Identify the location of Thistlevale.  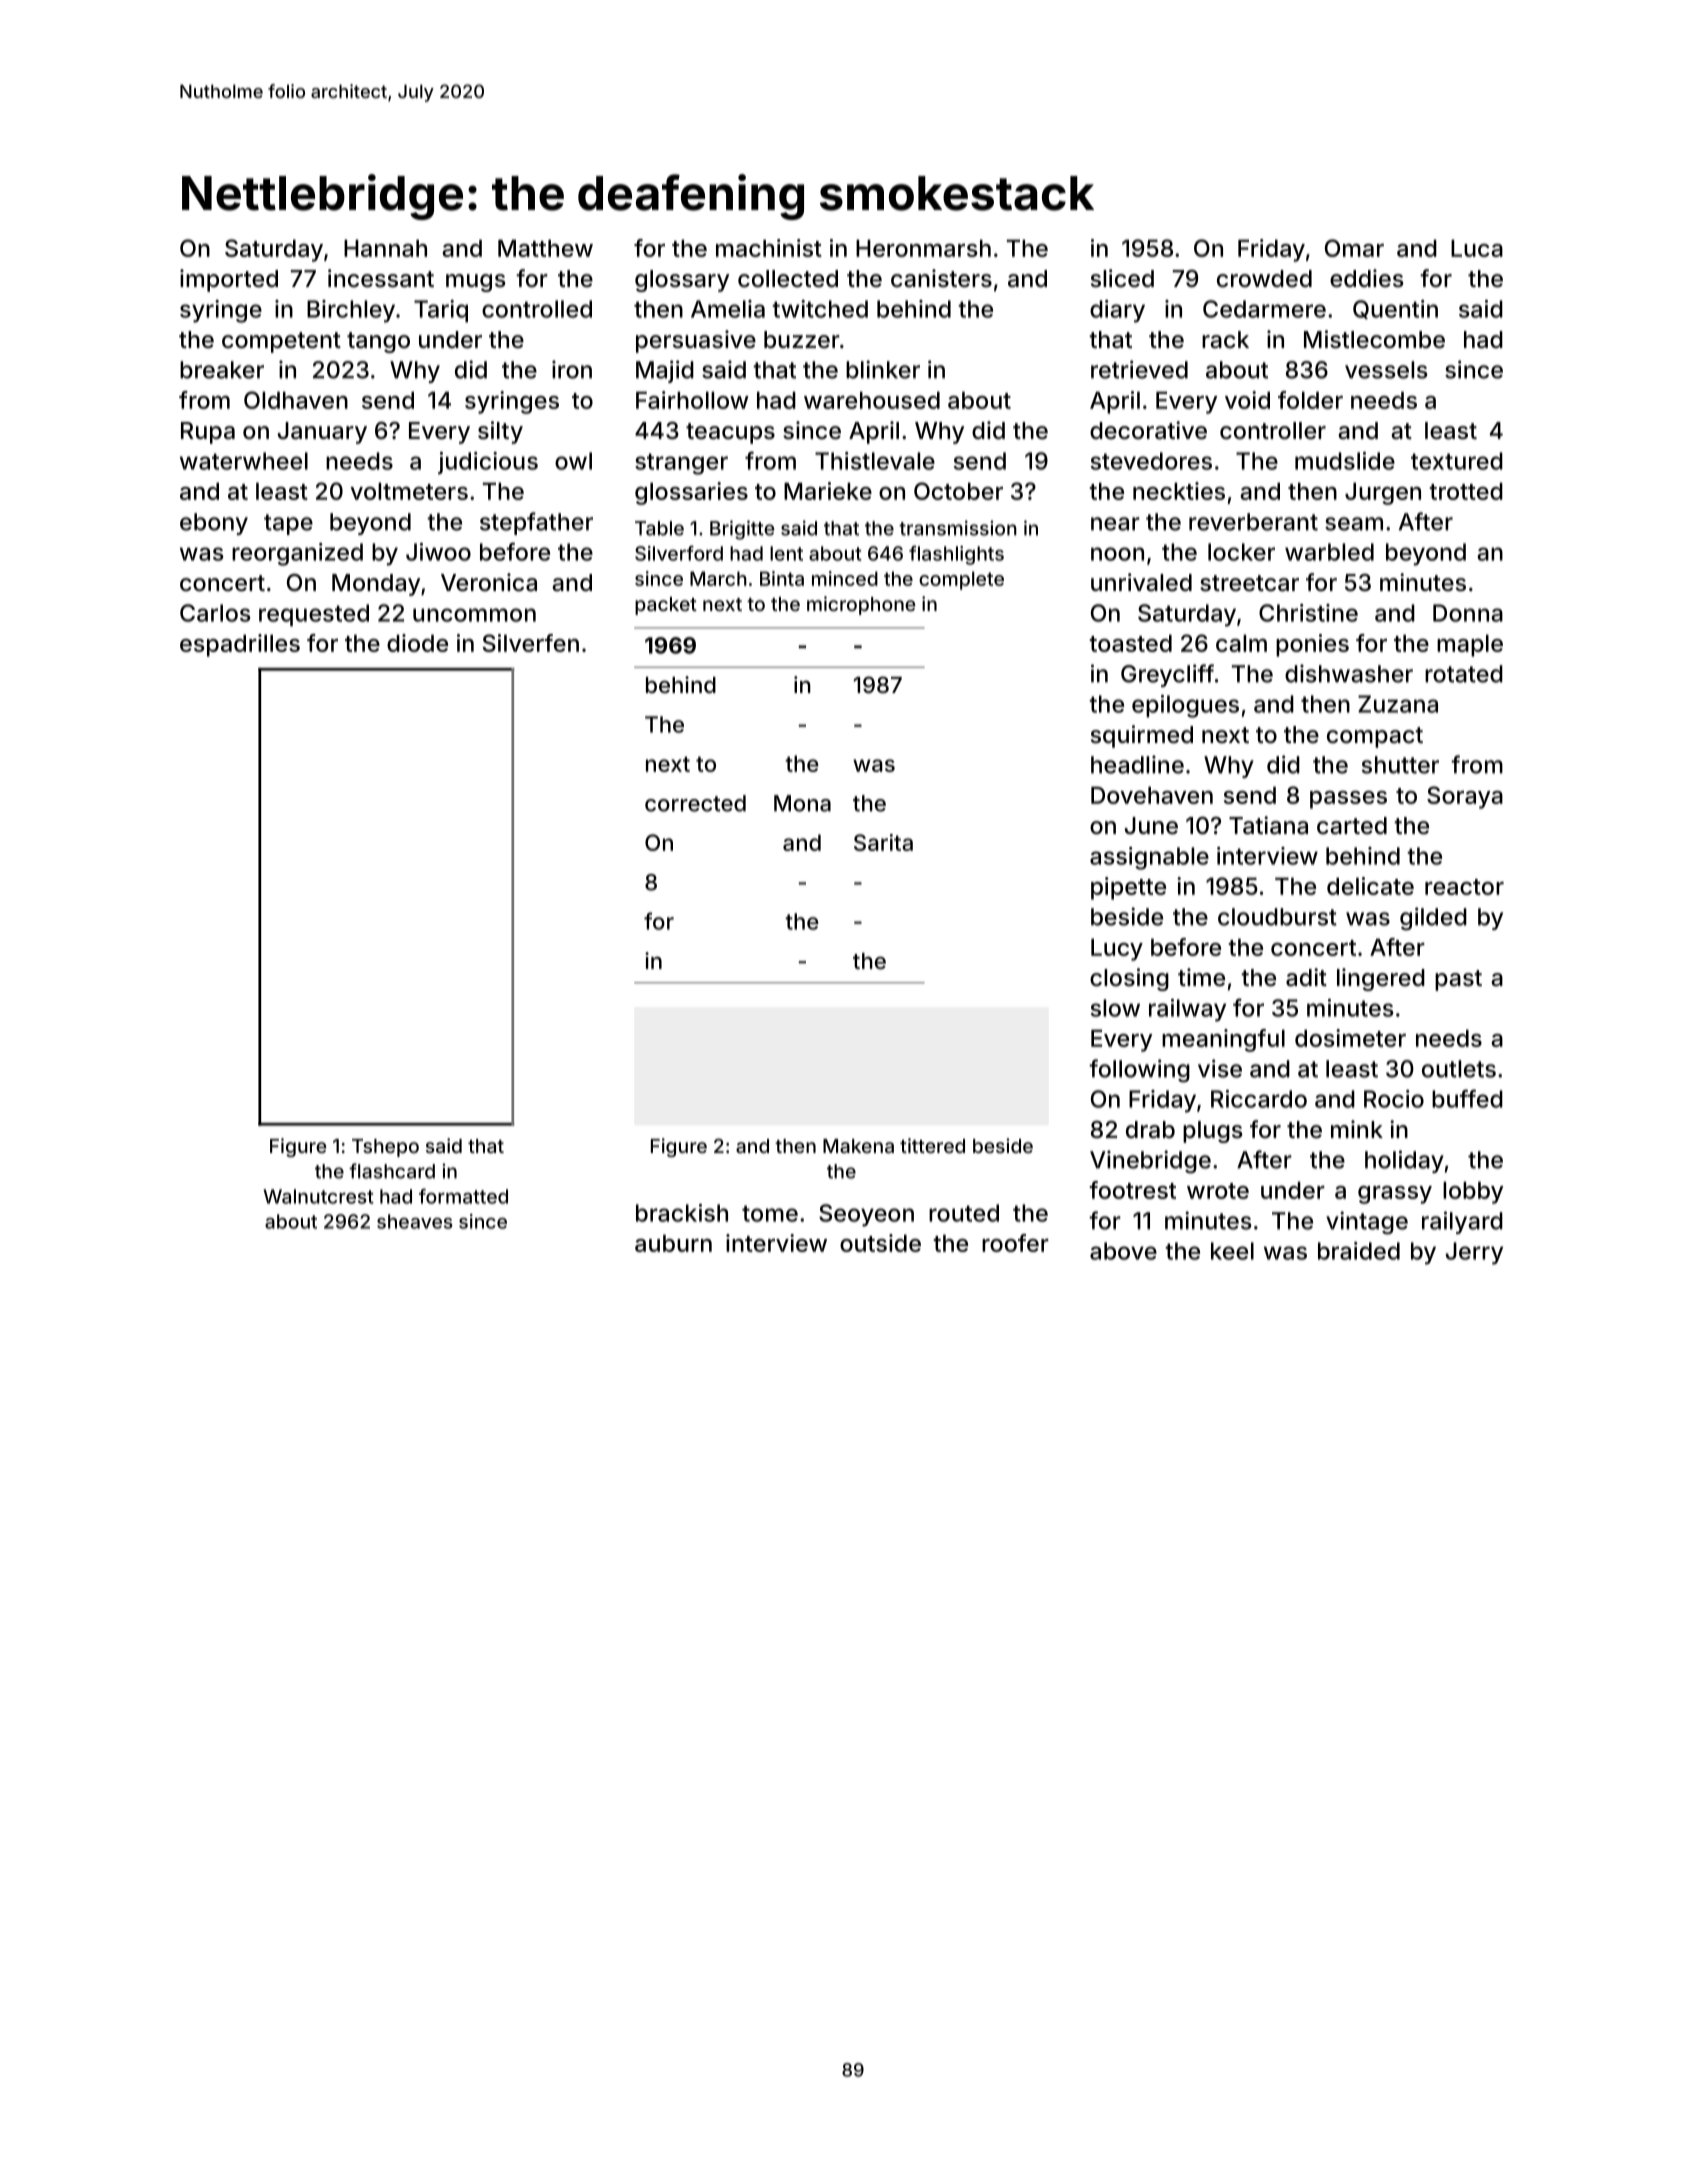
(875, 461).
